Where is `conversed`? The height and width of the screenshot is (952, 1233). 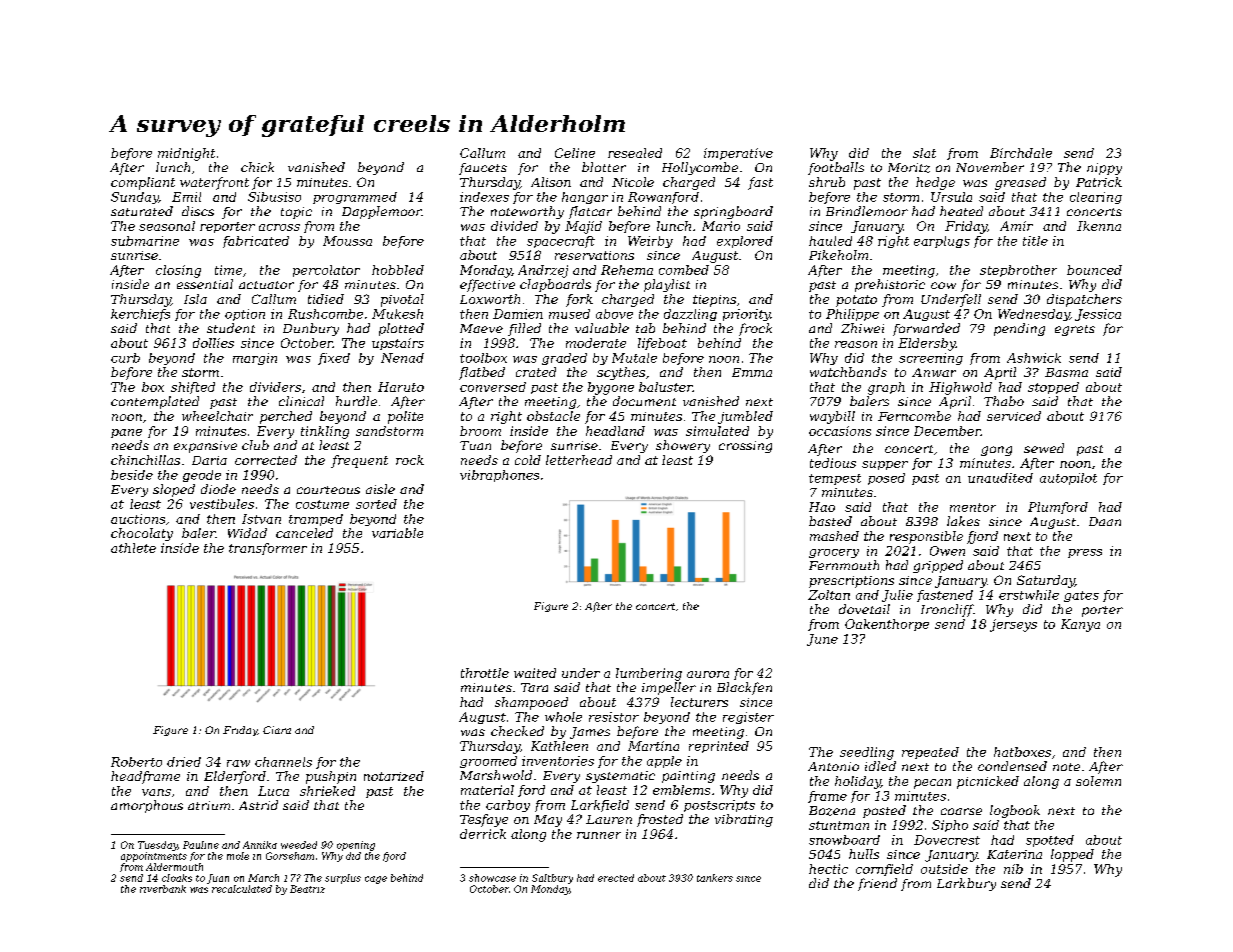 conversed is located at coordinates (493, 387).
